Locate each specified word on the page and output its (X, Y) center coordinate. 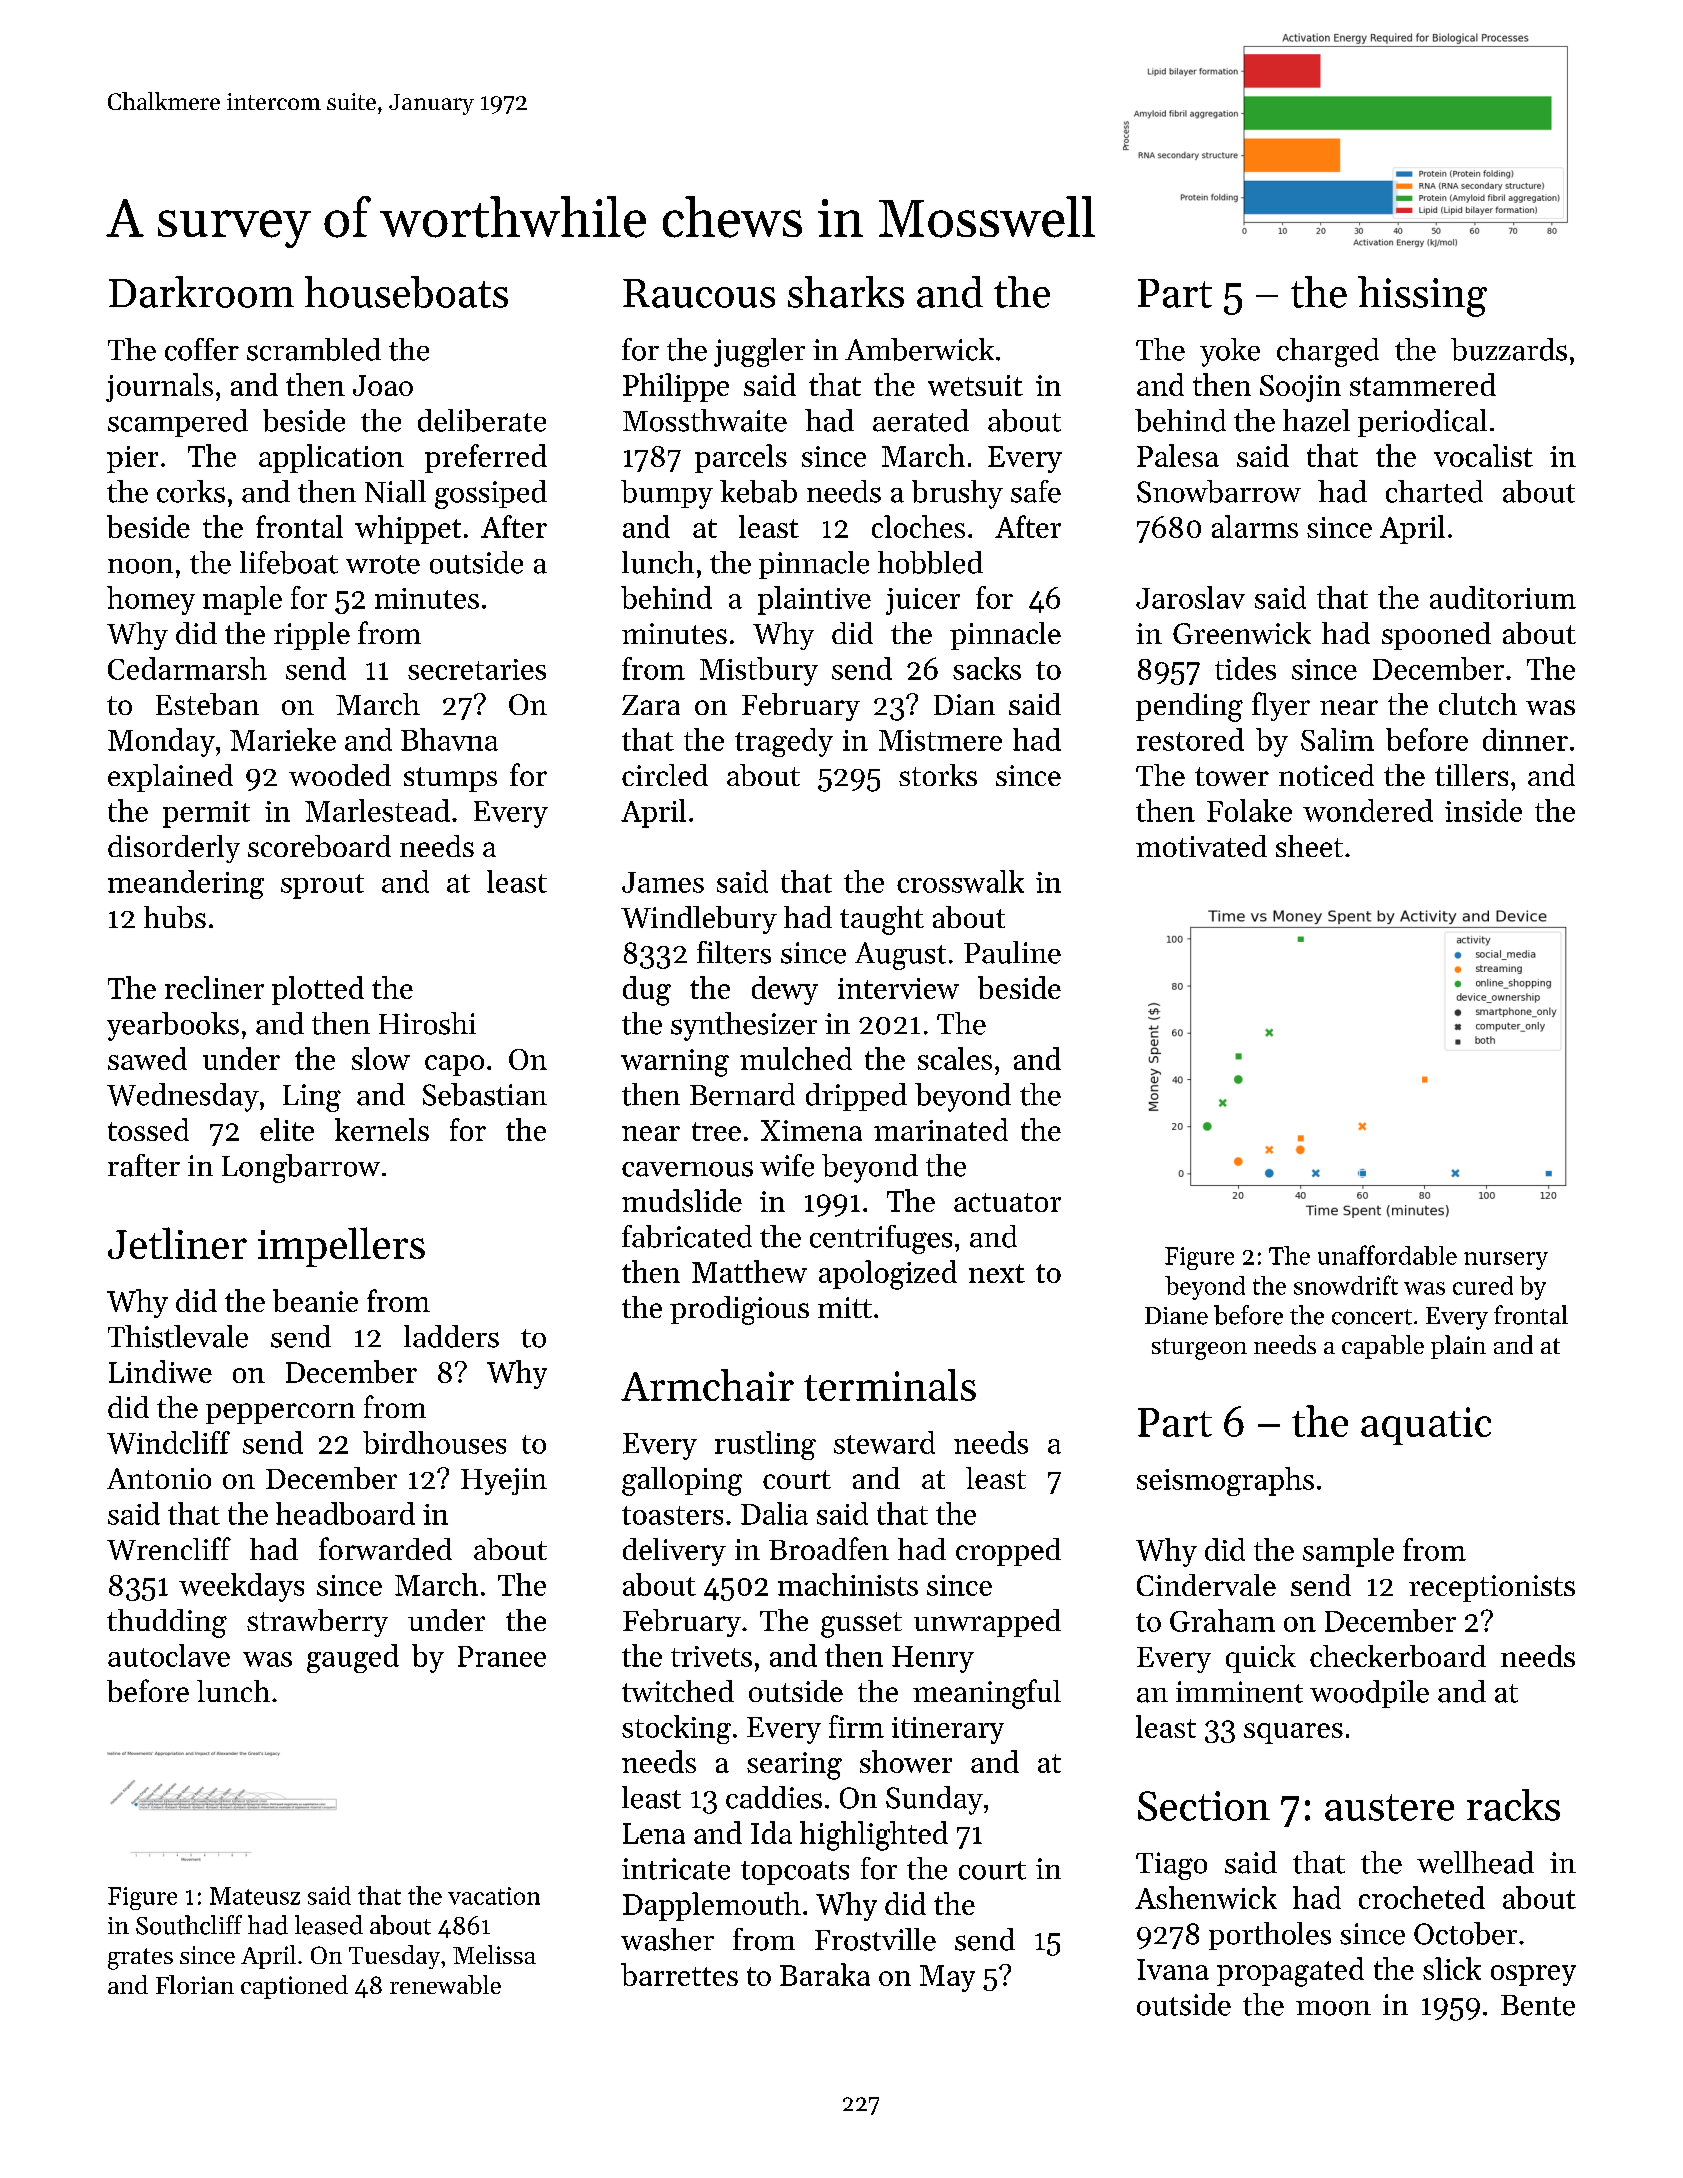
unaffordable (1387, 1255)
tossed (148, 1129)
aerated (921, 420)
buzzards (1509, 349)
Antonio (159, 1478)
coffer (202, 349)
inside (1483, 810)
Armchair (707, 1385)
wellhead (1475, 1862)
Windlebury (699, 920)
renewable (445, 1984)
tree (716, 1131)
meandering (186, 884)
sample (1348, 1552)
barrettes (679, 1974)
